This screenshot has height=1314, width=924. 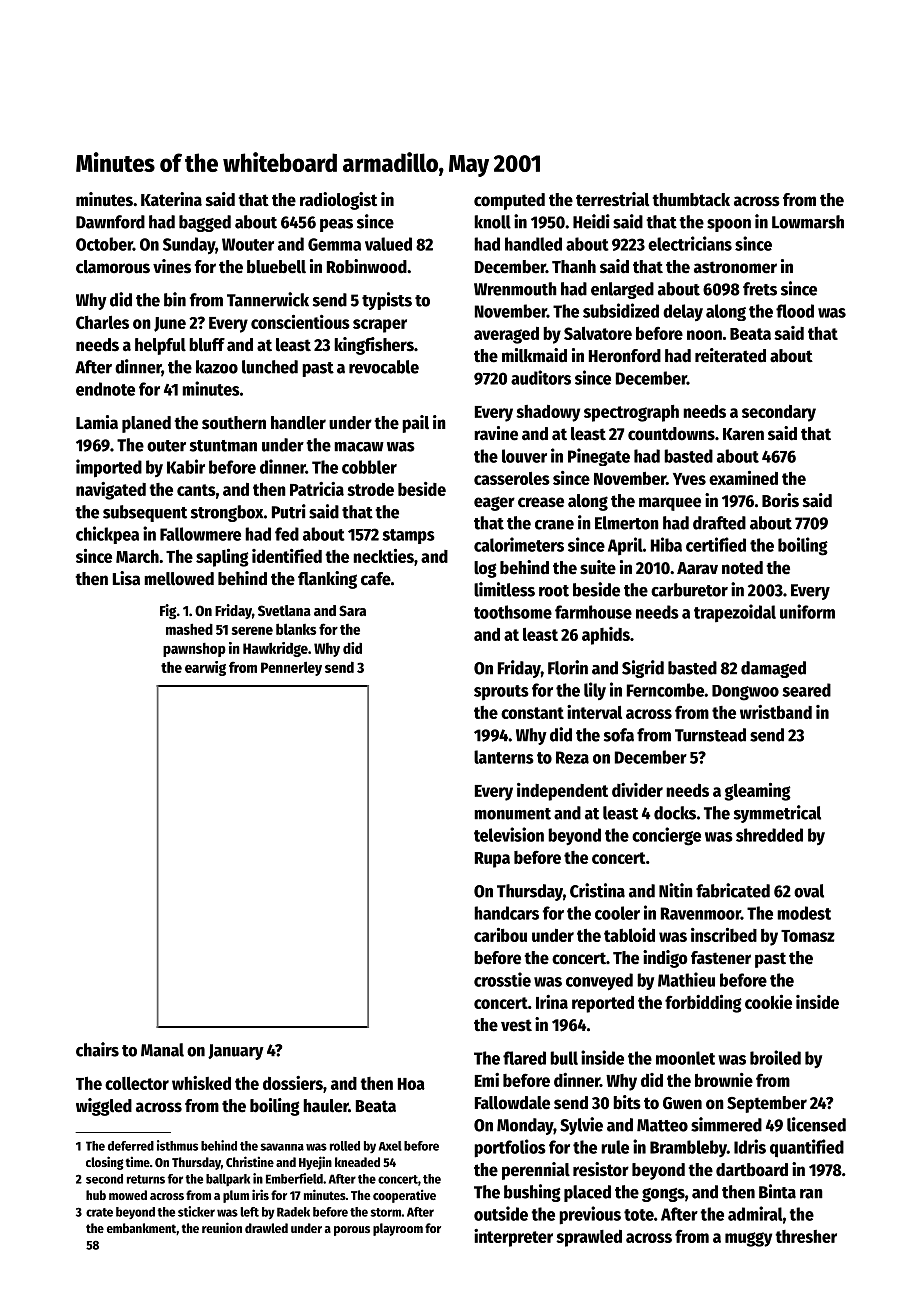 What do you see at coordinates (492, 860) in the screenshot?
I see `Rupa` at bounding box center [492, 860].
